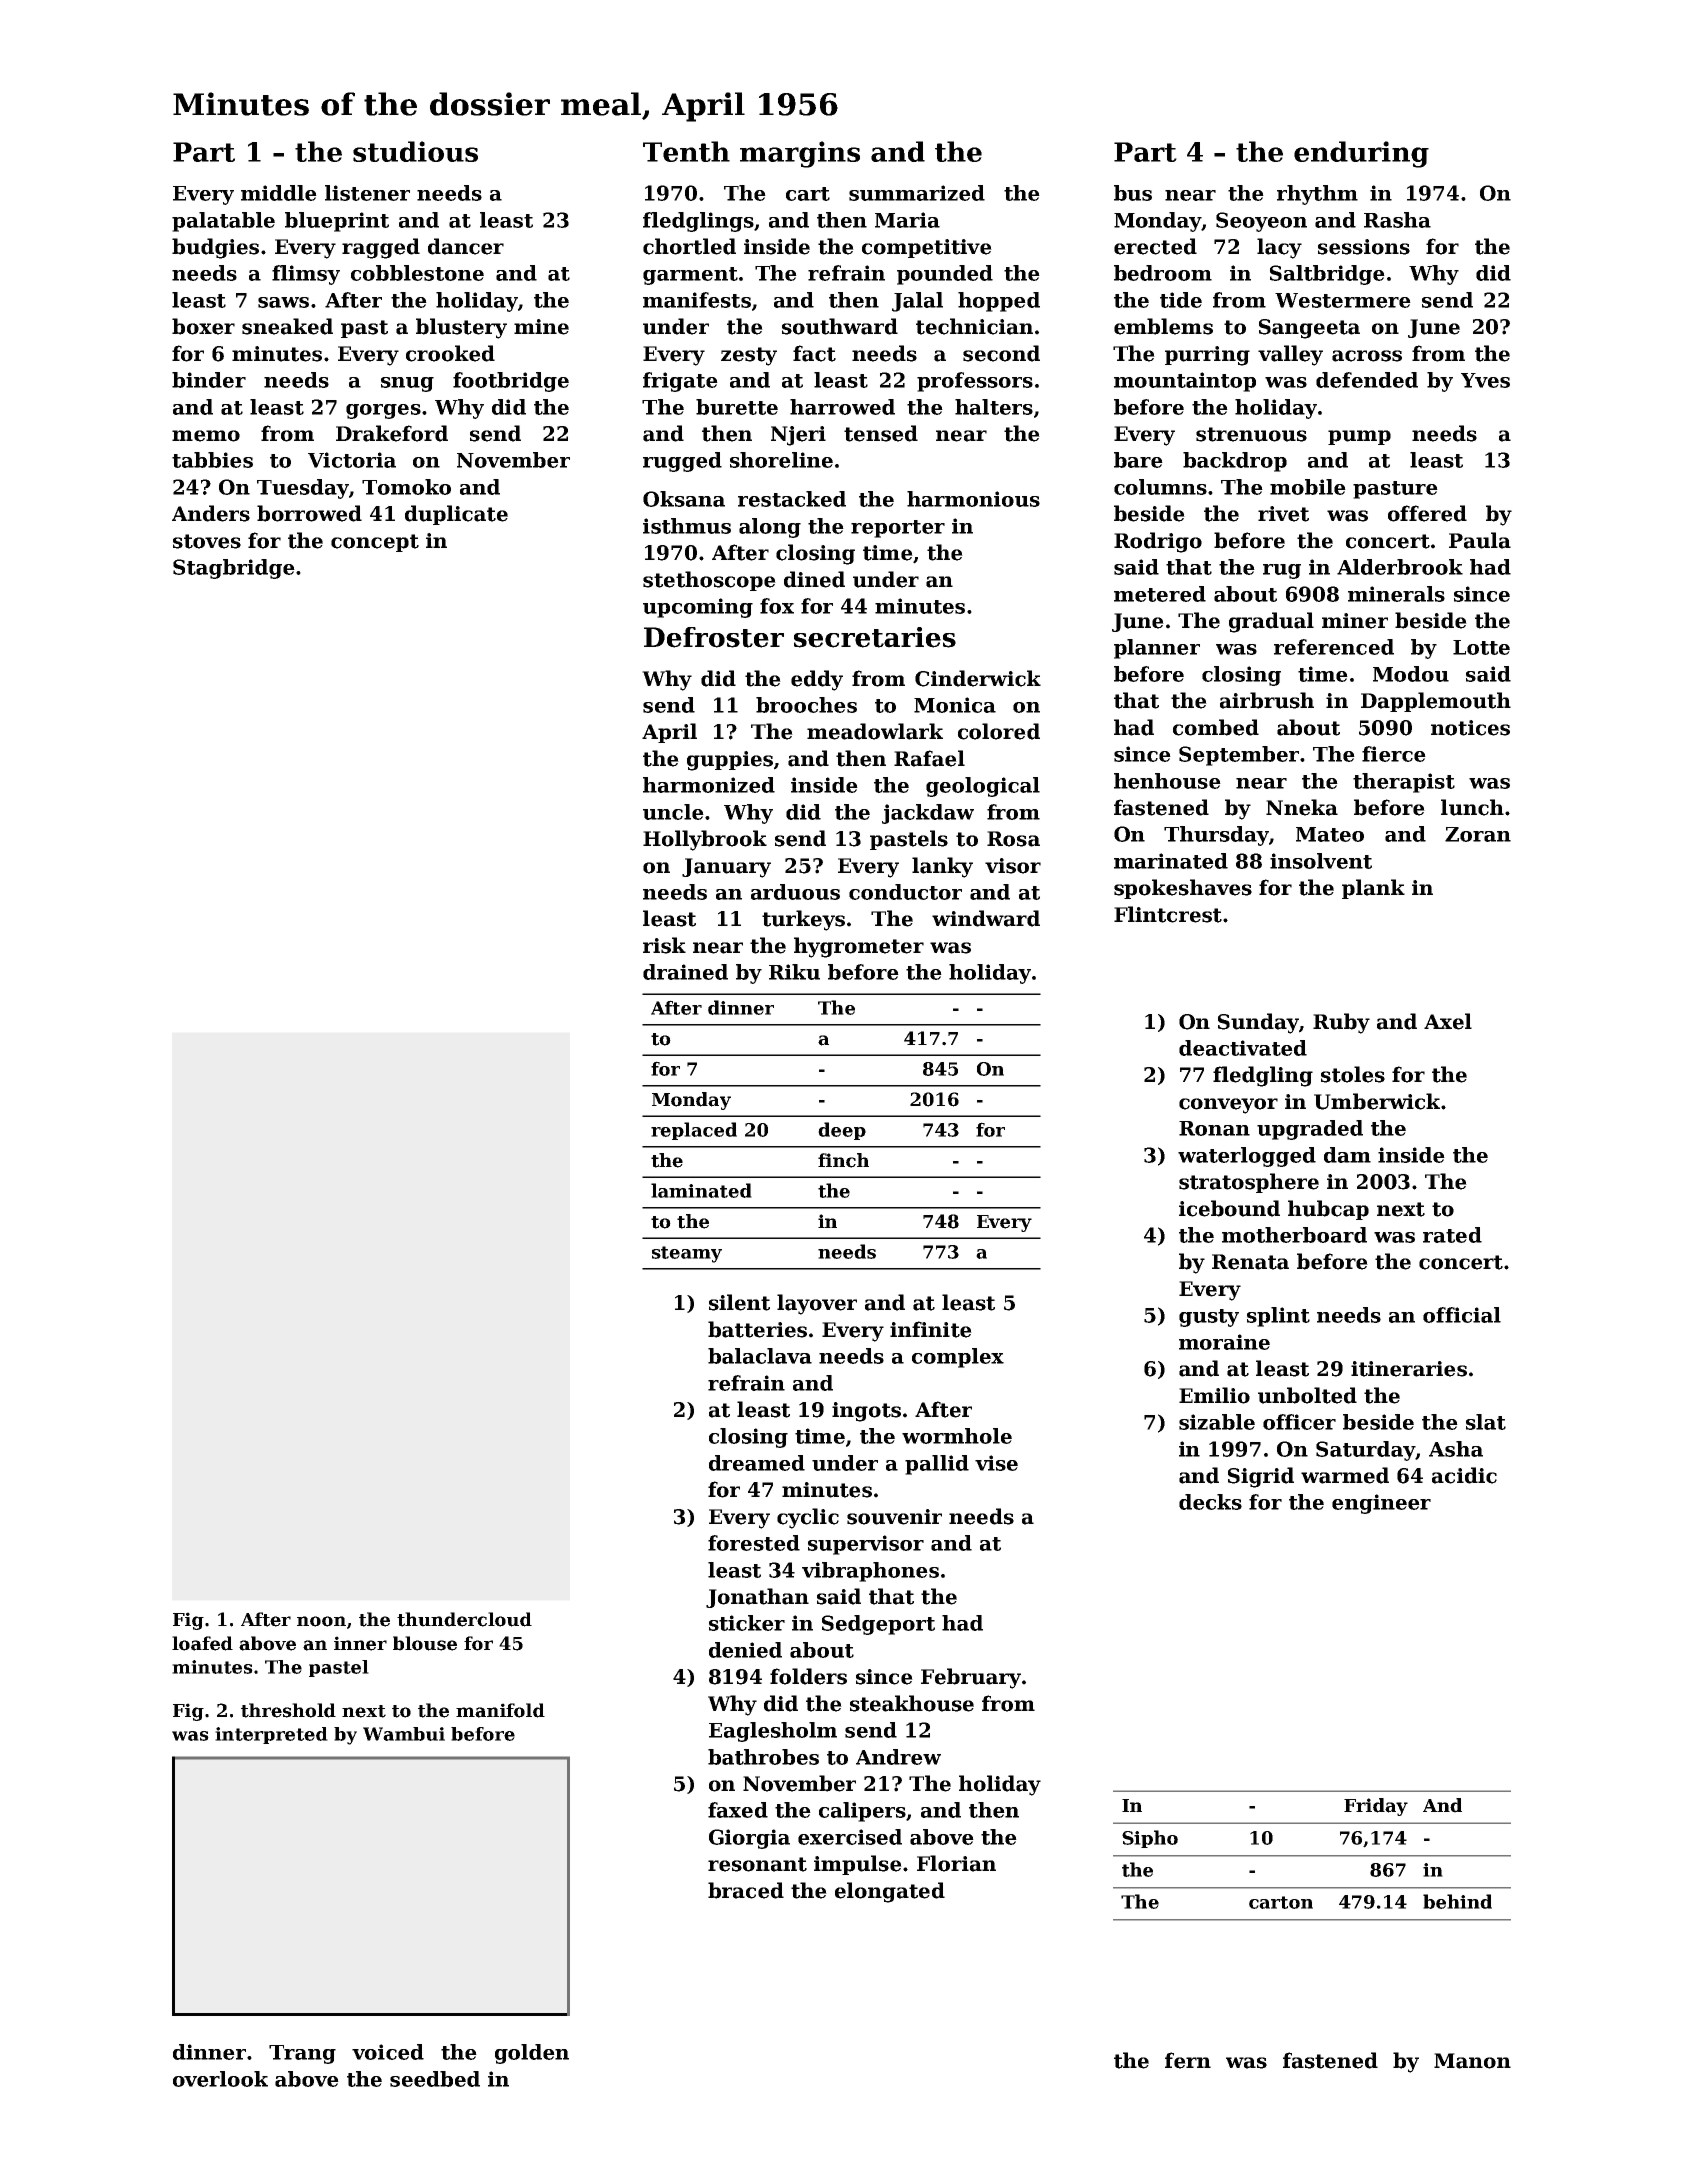  What do you see at coordinates (279, 193) in the document?
I see `middle` at bounding box center [279, 193].
